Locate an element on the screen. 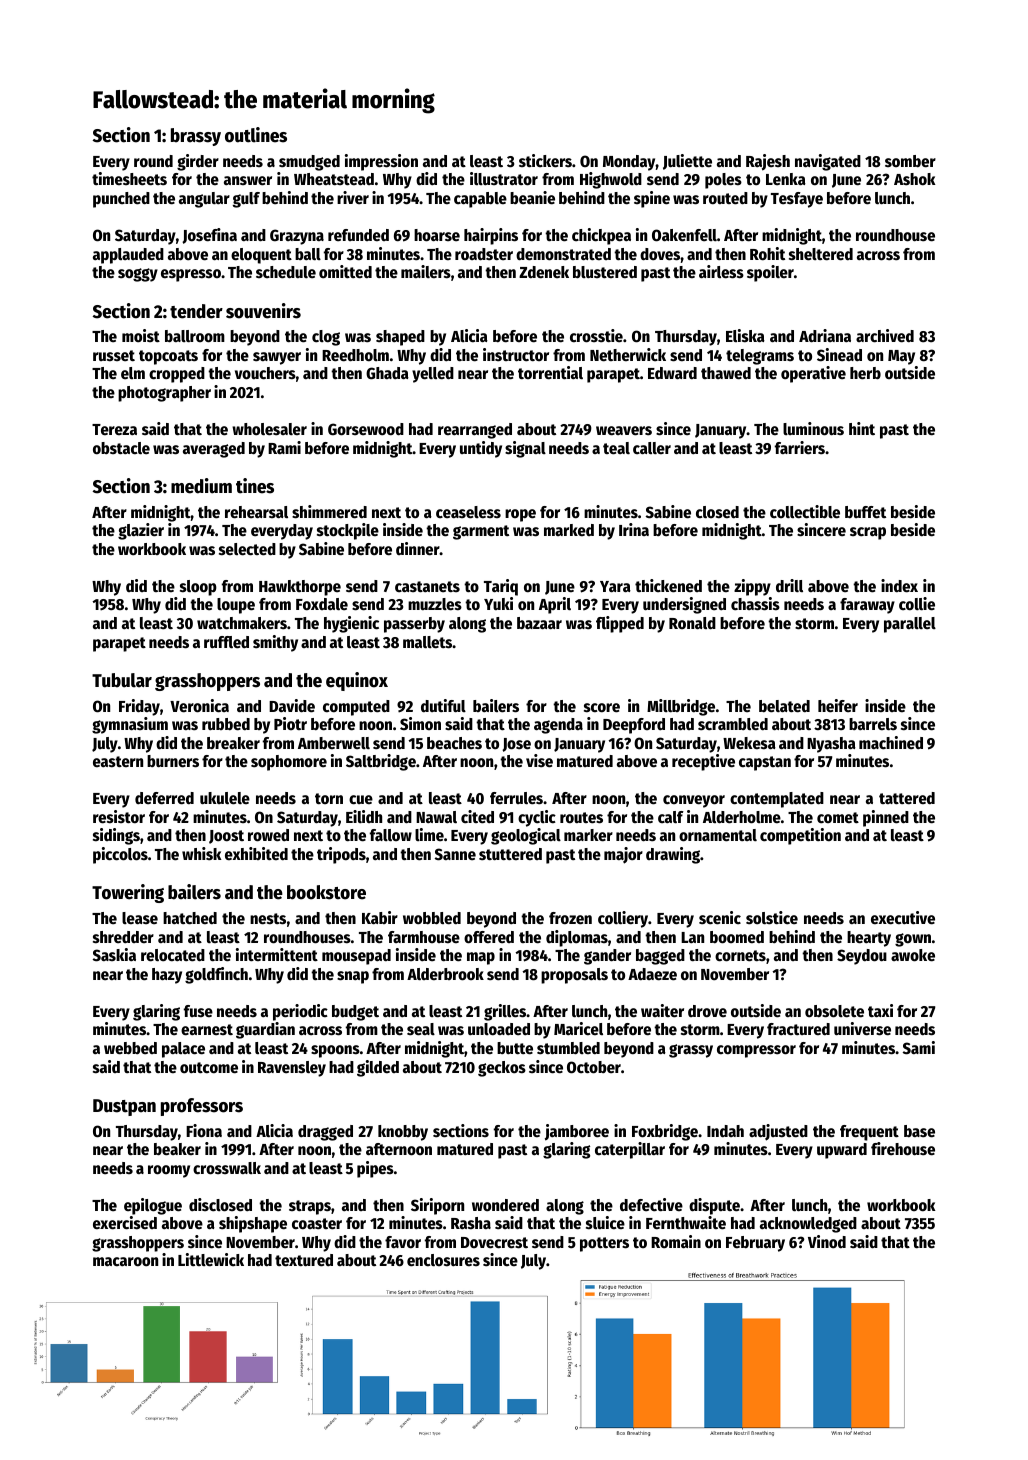  bazaar is located at coordinates (539, 623).
